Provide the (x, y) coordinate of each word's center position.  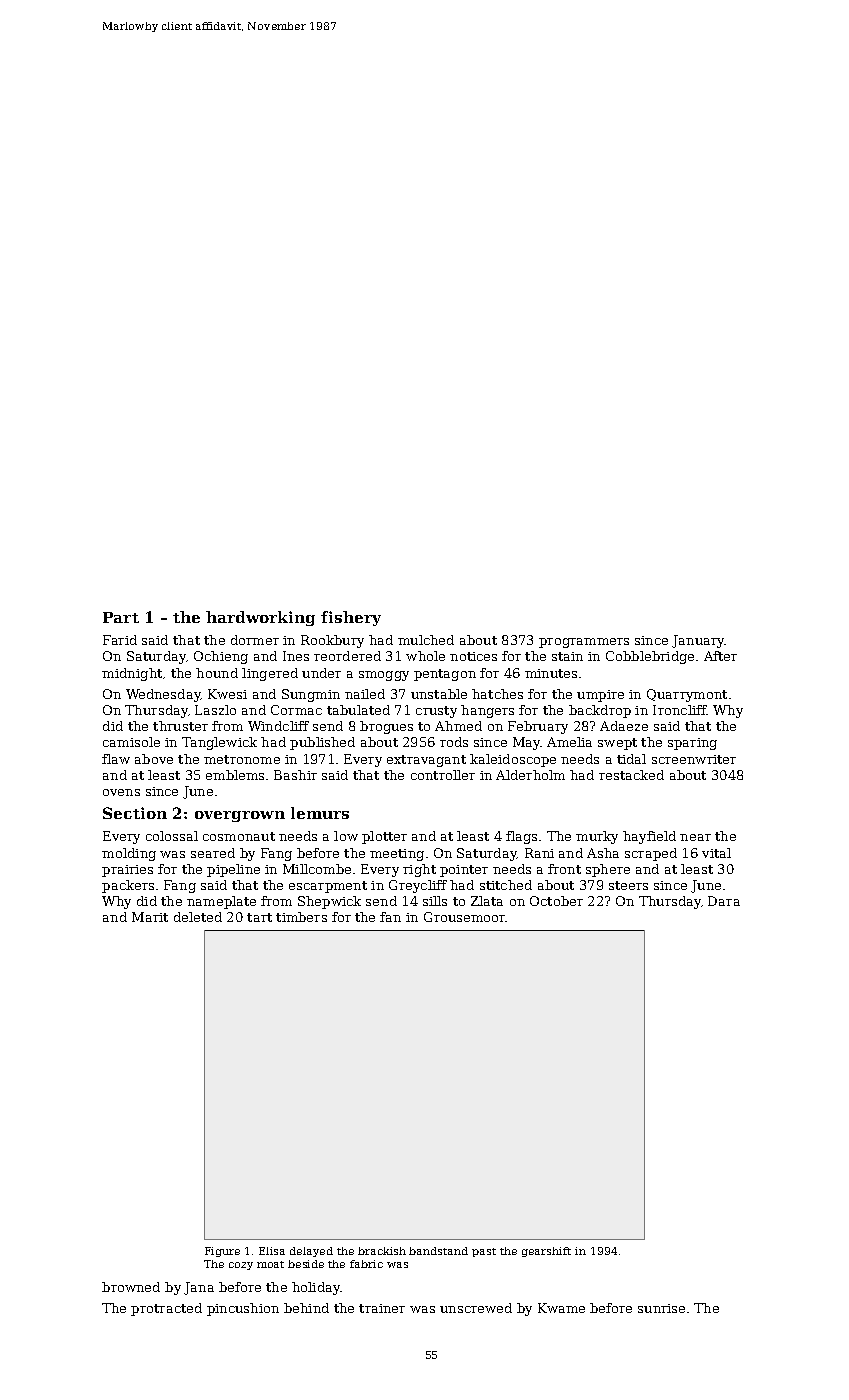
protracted (166, 1309)
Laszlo (215, 710)
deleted (198, 917)
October (556, 901)
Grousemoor (464, 917)
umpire (600, 696)
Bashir (295, 775)
